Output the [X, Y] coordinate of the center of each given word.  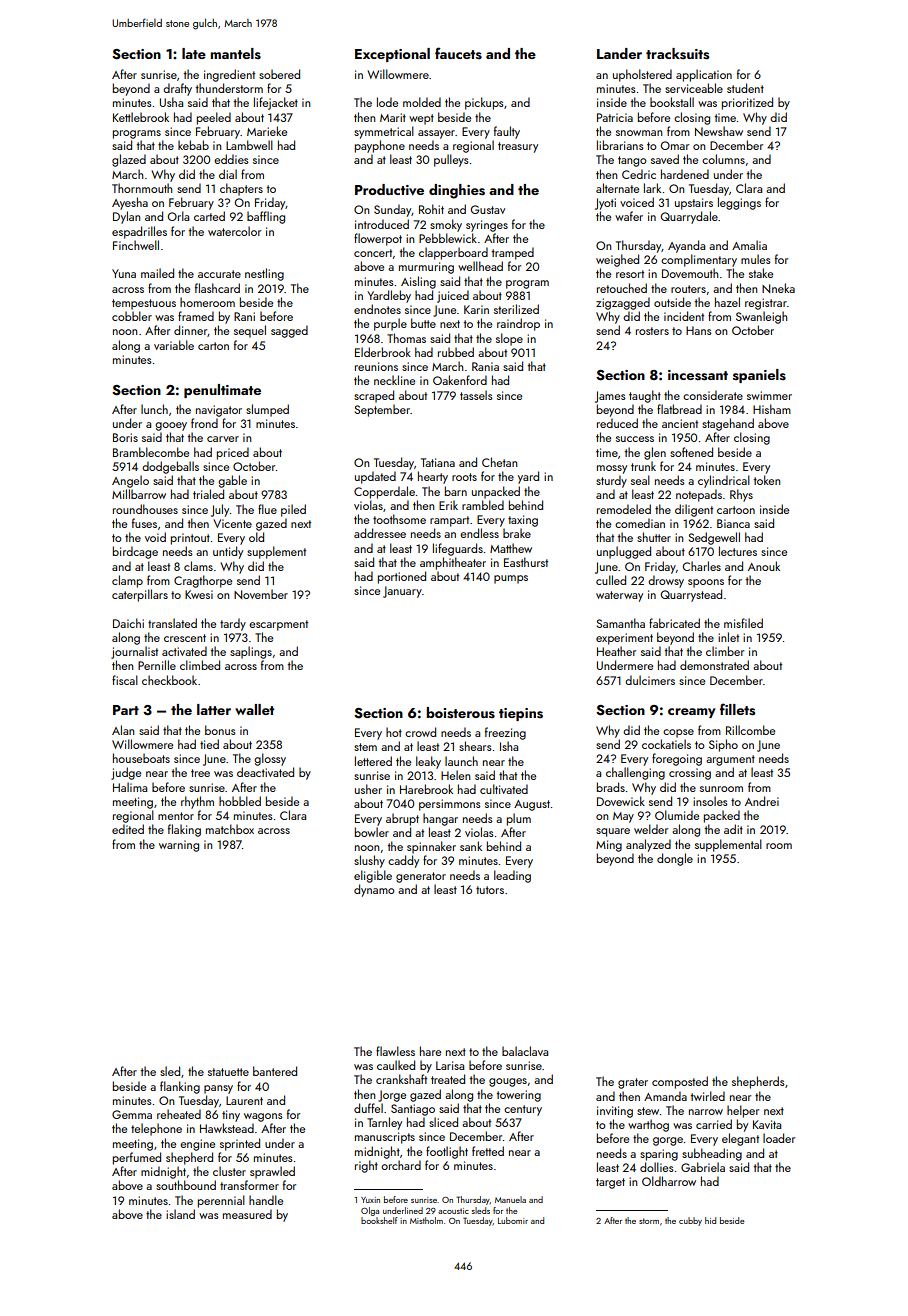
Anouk [764, 566]
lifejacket [276, 103]
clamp [127, 581]
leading [512, 876]
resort [630, 274]
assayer [436, 134]
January [402, 592]
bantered [275, 1071]
